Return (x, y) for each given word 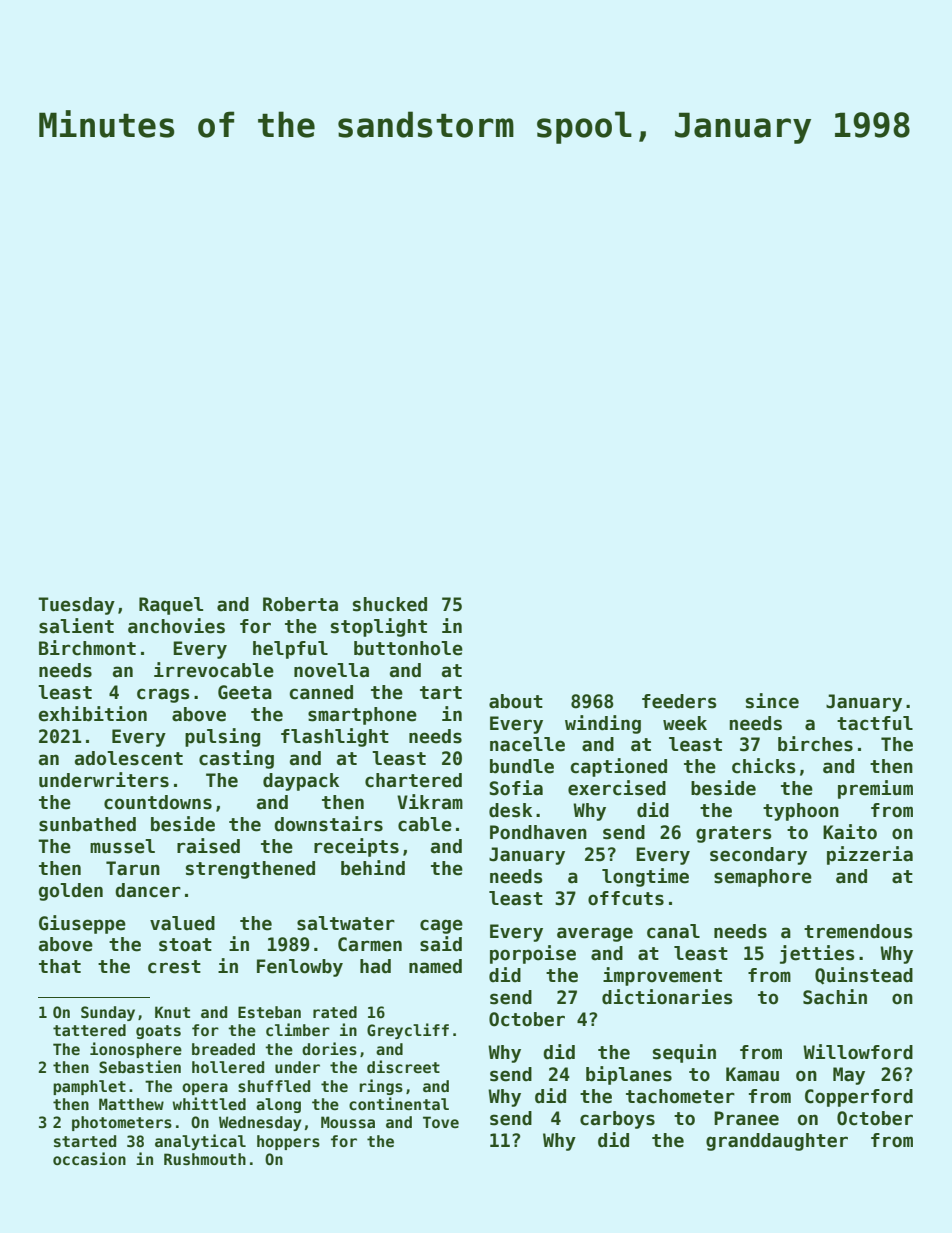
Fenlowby (300, 968)
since (772, 701)
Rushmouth (205, 1159)
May (849, 1076)
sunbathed (87, 824)
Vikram (430, 802)
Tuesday (76, 606)
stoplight (379, 627)
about (516, 701)
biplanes (629, 1075)
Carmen (370, 944)
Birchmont (87, 648)
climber (298, 1029)
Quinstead (864, 976)
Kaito (850, 832)
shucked (390, 604)
